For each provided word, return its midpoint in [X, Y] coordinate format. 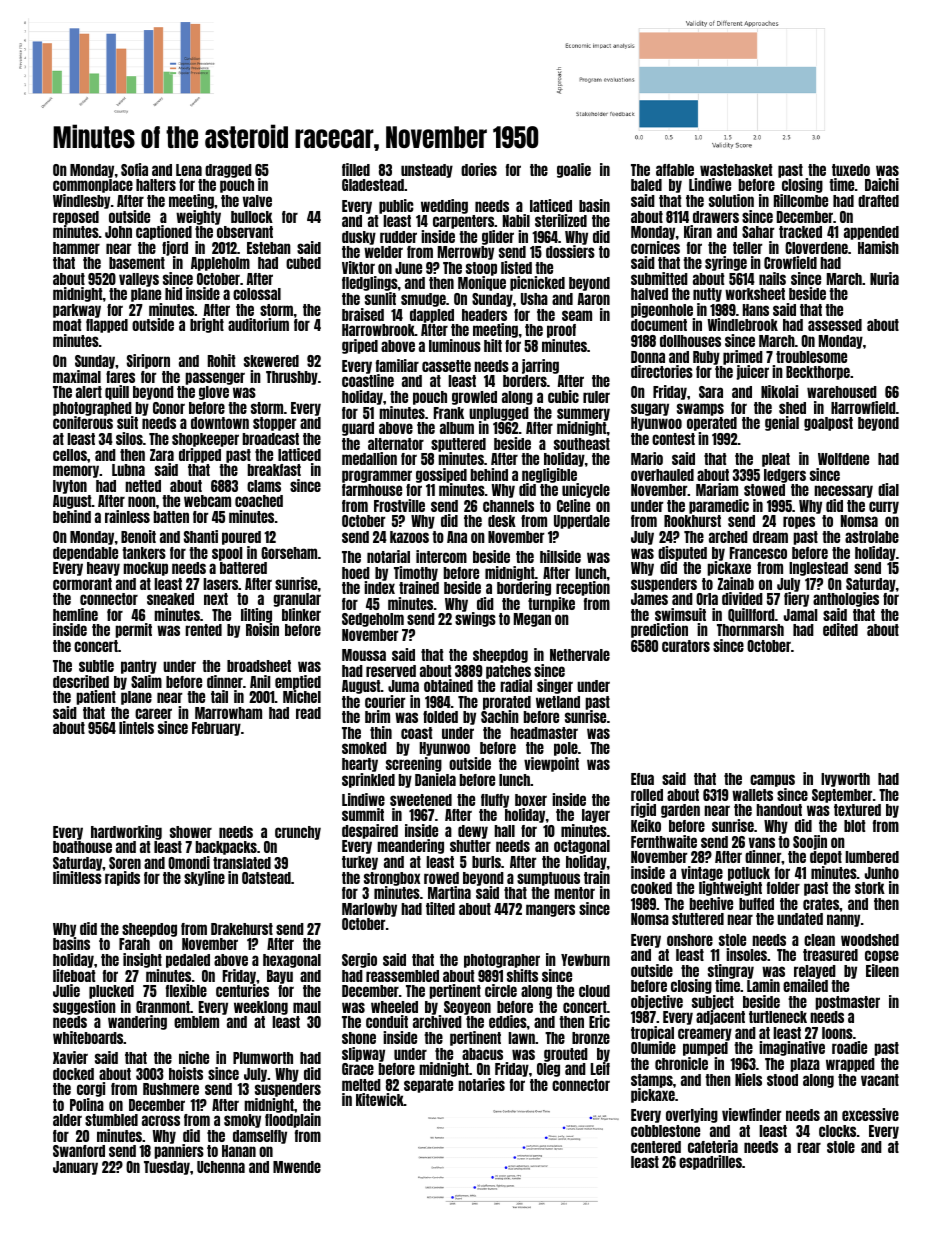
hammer [76, 248]
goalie [574, 170]
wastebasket [736, 170]
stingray [731, 971]
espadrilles [710, 1162]
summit [363, 814]
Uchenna [221, 1167]
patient [96, 697]
